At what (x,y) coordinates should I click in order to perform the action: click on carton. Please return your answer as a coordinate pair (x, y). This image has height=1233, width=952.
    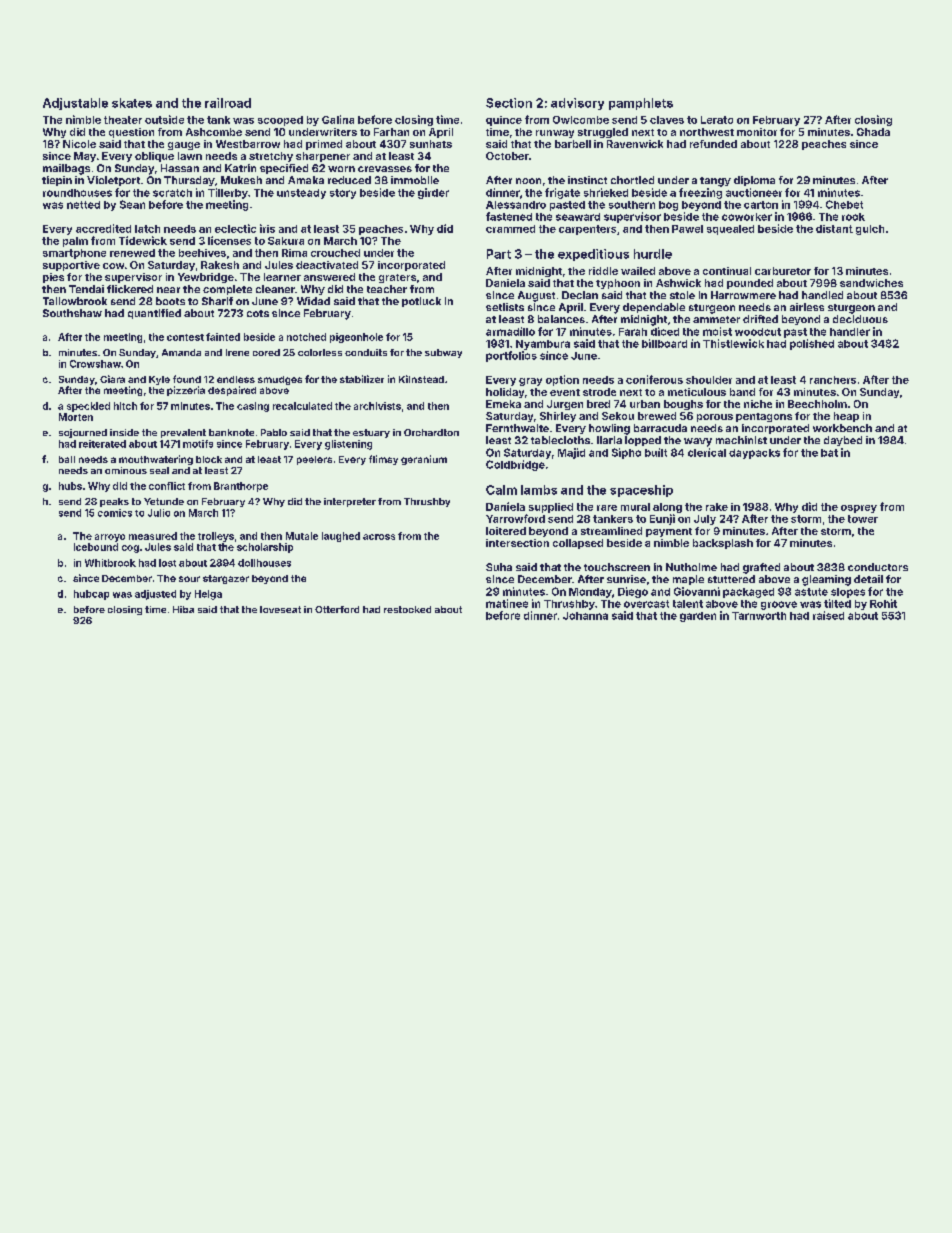
    Looking at the image, I should click on (761, 205).
